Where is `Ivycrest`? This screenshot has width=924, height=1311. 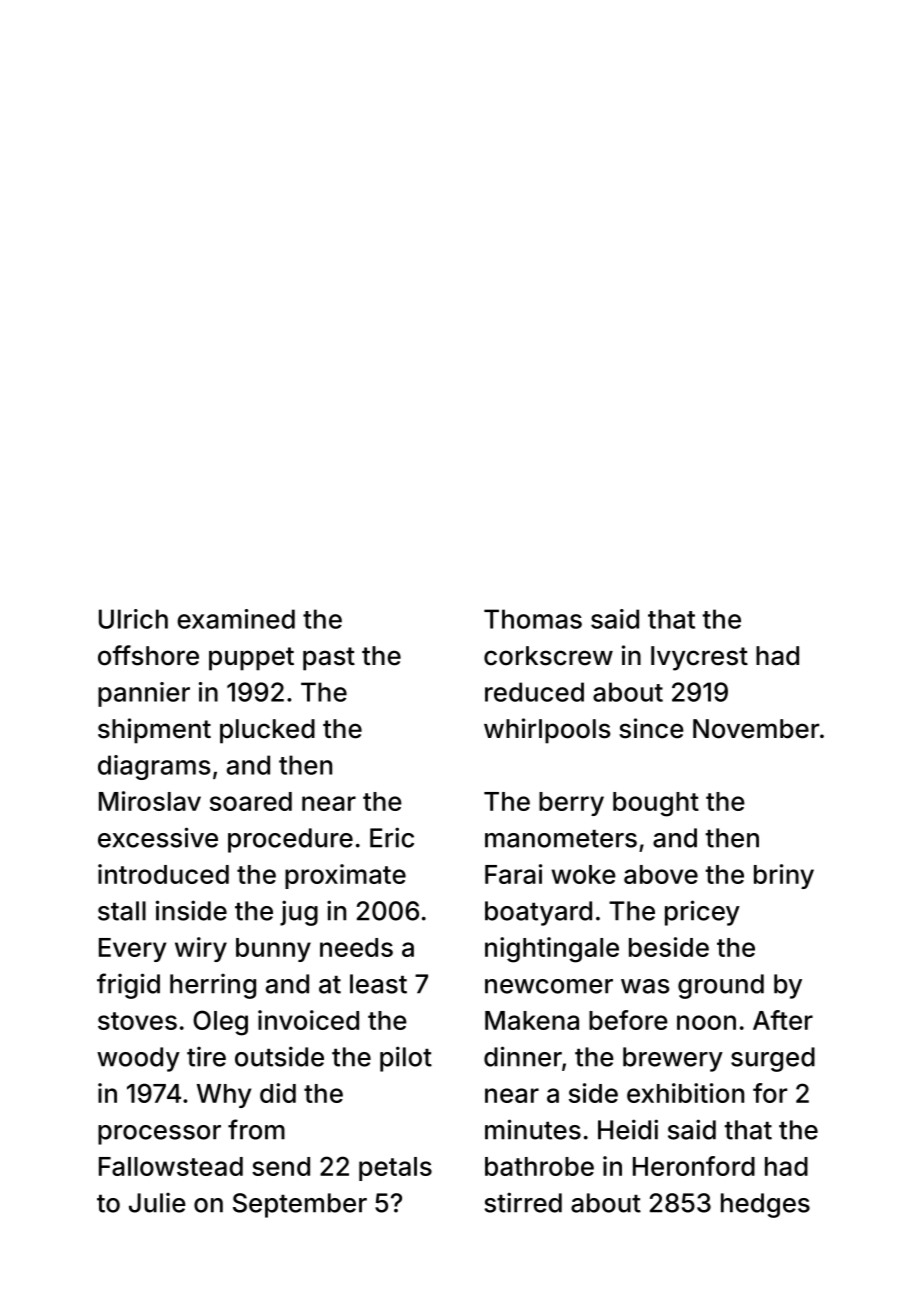
Ivycrest is located at coordinates (699, 658).
